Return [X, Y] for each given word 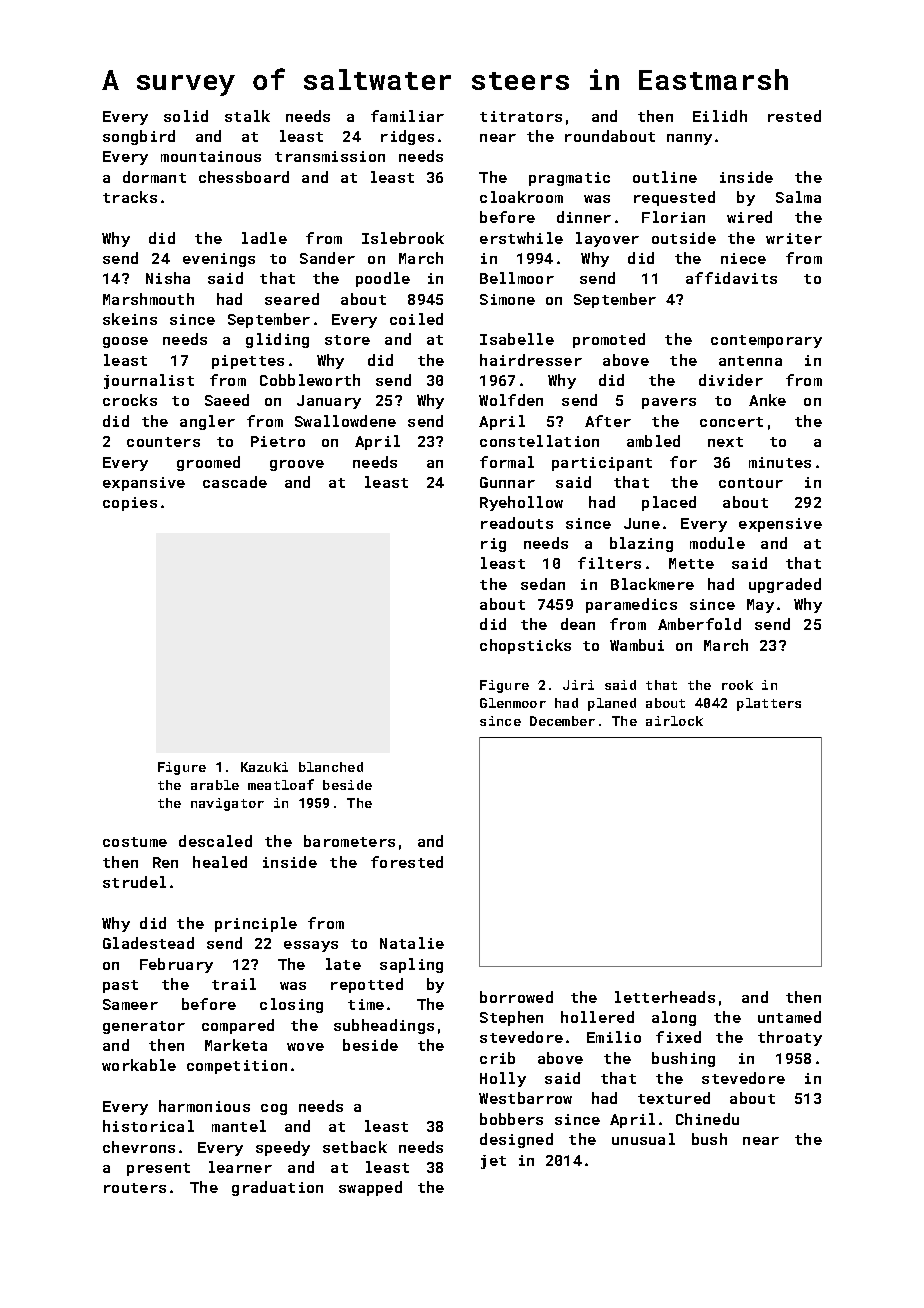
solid [186, 116]
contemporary [766, 341]
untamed [789, 1017]
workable [139, 1065]
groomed [208, 463]
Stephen [511, 1018]
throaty [790, 1038]
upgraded [785, 585]
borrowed [516, 997]
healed [220, 862]
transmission [330, 156]
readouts [517, 523]
